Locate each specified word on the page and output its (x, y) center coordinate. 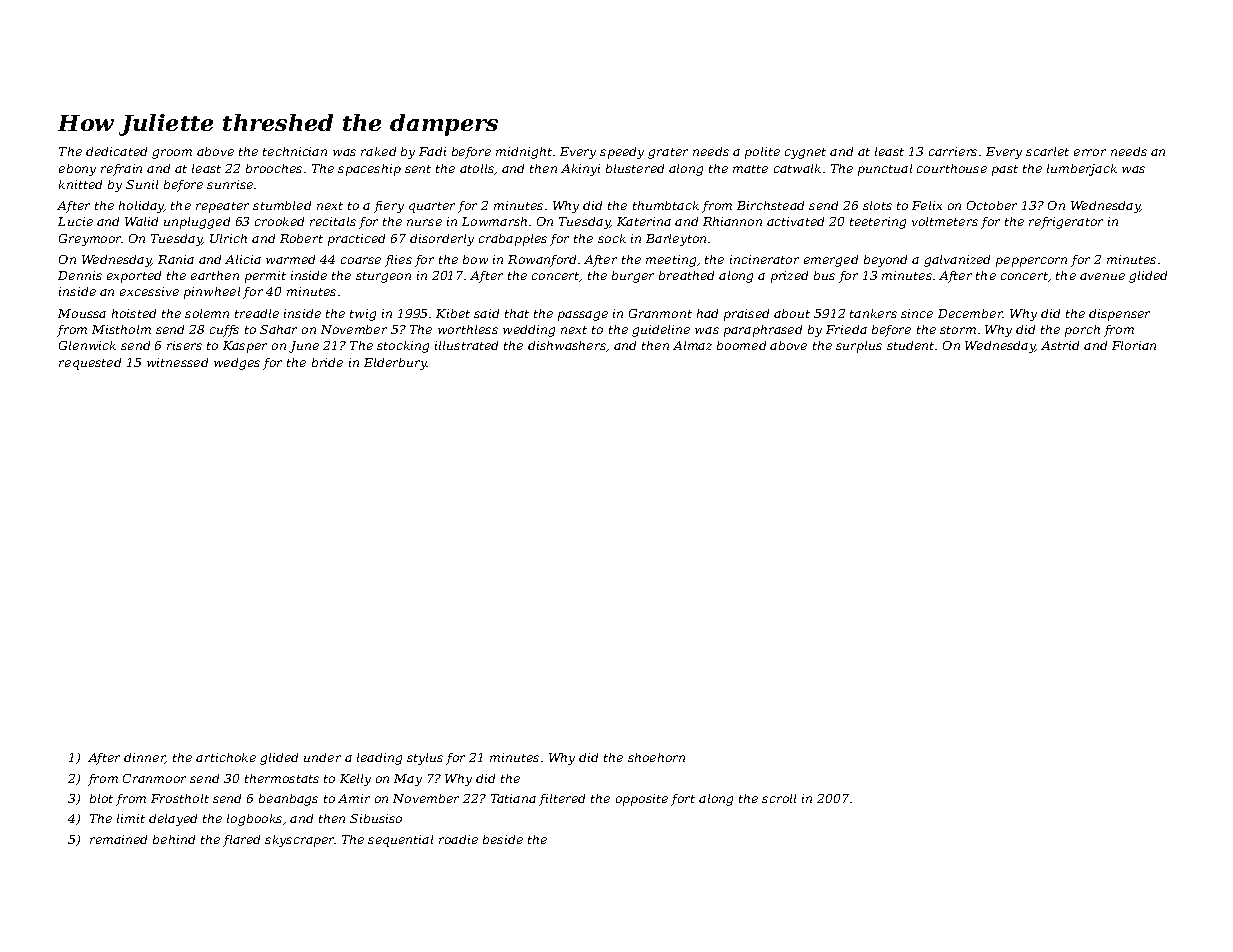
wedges (237, 364)
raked (378, 151)
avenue (1102, 276)
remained (118, 839)
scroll (779, 798)
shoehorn (656, 757)
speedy (622, 153)
